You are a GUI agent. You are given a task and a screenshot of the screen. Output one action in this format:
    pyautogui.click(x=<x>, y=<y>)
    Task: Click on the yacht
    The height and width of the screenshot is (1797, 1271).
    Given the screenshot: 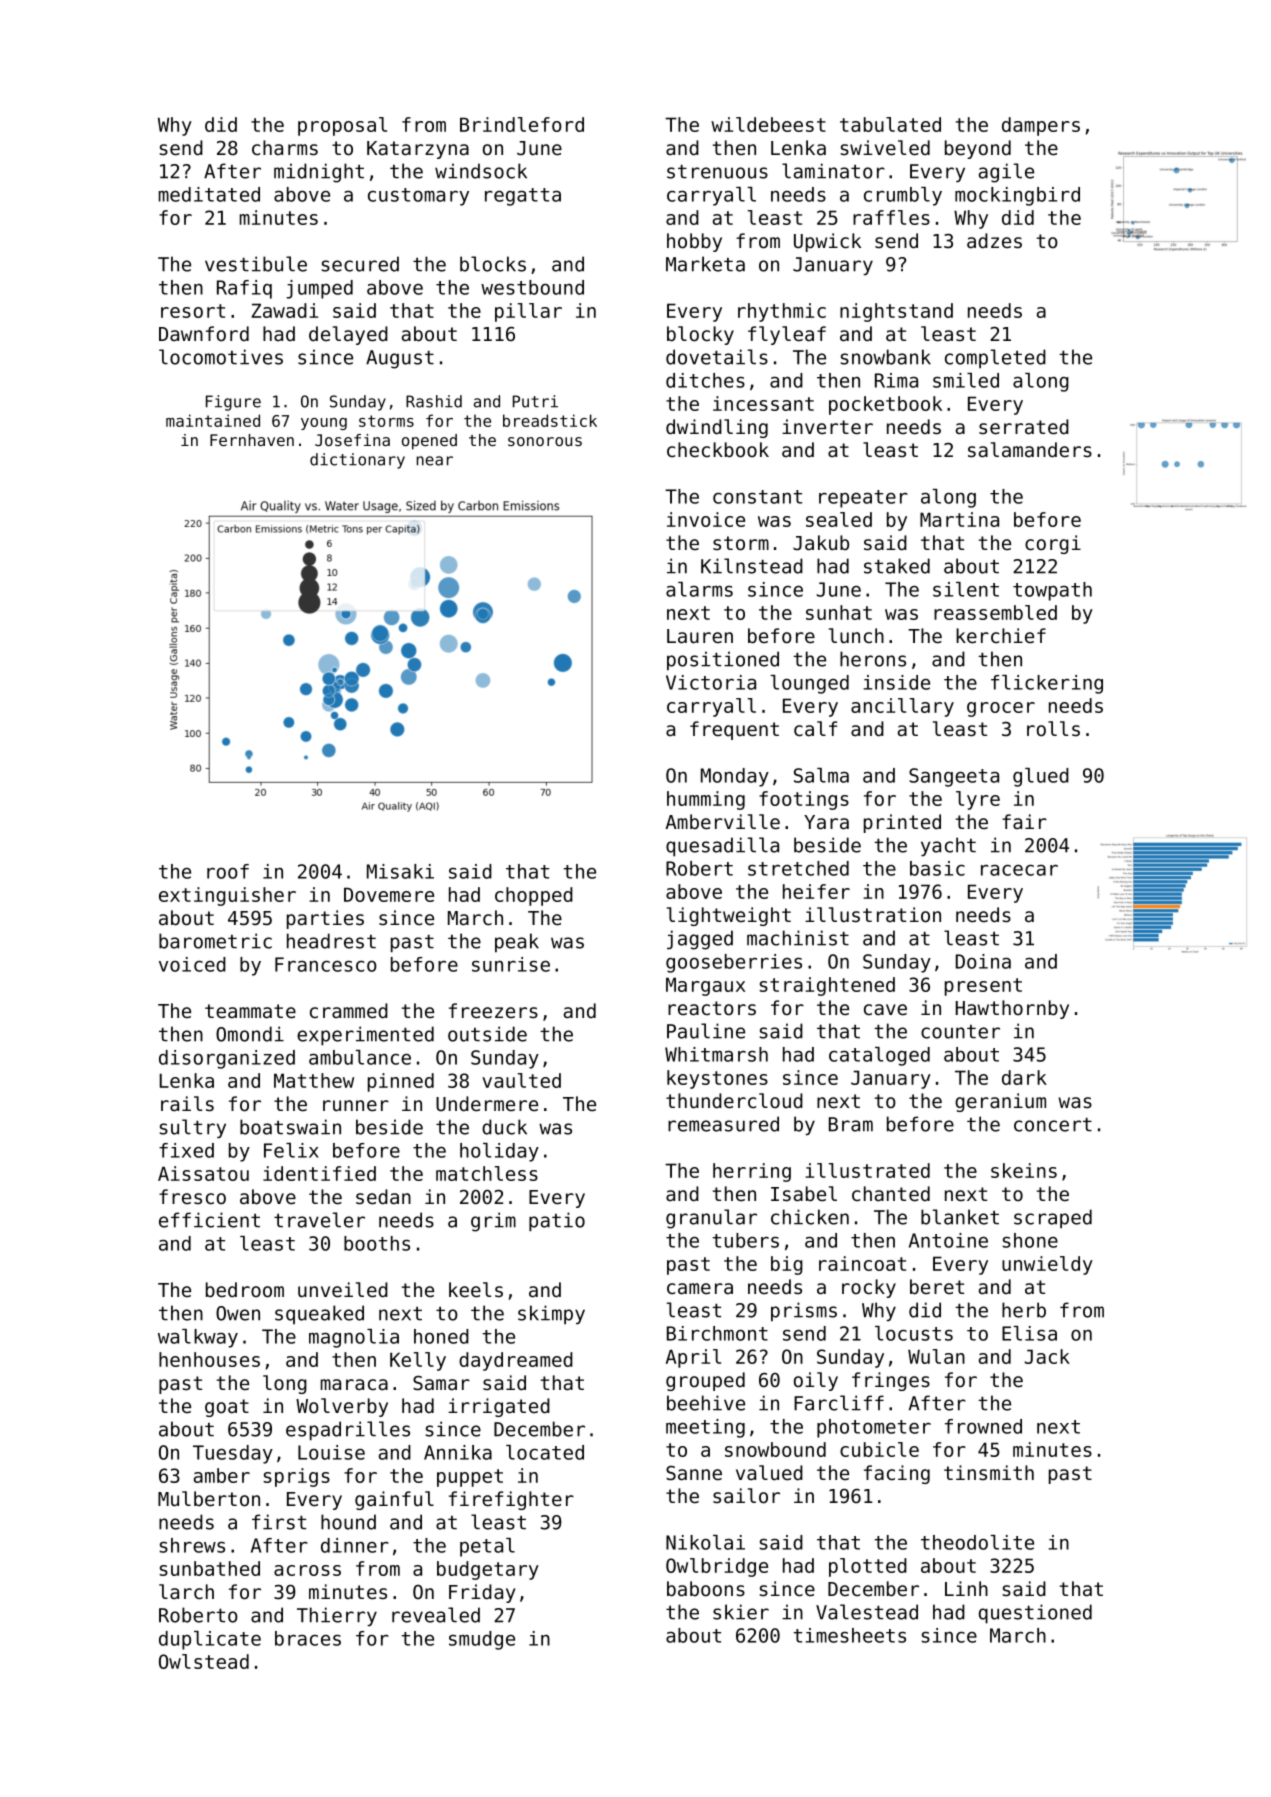 What is the action you would take?
    pyautogui.click(x=948, y=846)
